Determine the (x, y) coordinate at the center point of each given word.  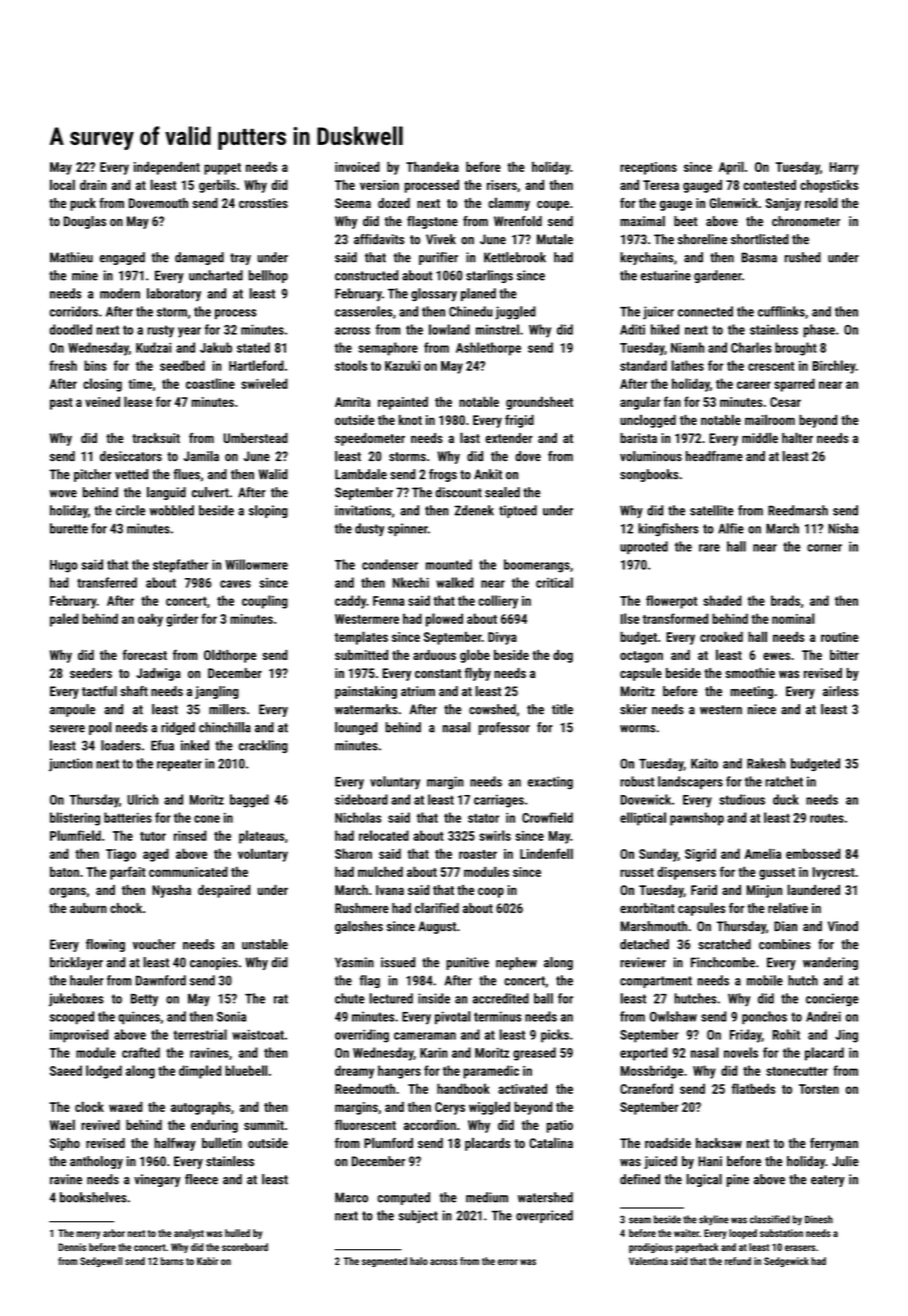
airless (840, 691)
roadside (668, 1143)
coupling (265, 602)
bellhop (268, 276)
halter (797, 437)
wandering (830, 963)
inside (434, 998)
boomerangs (537, 566)
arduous (434, 655)
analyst (189, 1234)
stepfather (180, 566)
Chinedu (471, 311)
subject (418, 1216)
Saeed (66, 1070)
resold (821, 202)
